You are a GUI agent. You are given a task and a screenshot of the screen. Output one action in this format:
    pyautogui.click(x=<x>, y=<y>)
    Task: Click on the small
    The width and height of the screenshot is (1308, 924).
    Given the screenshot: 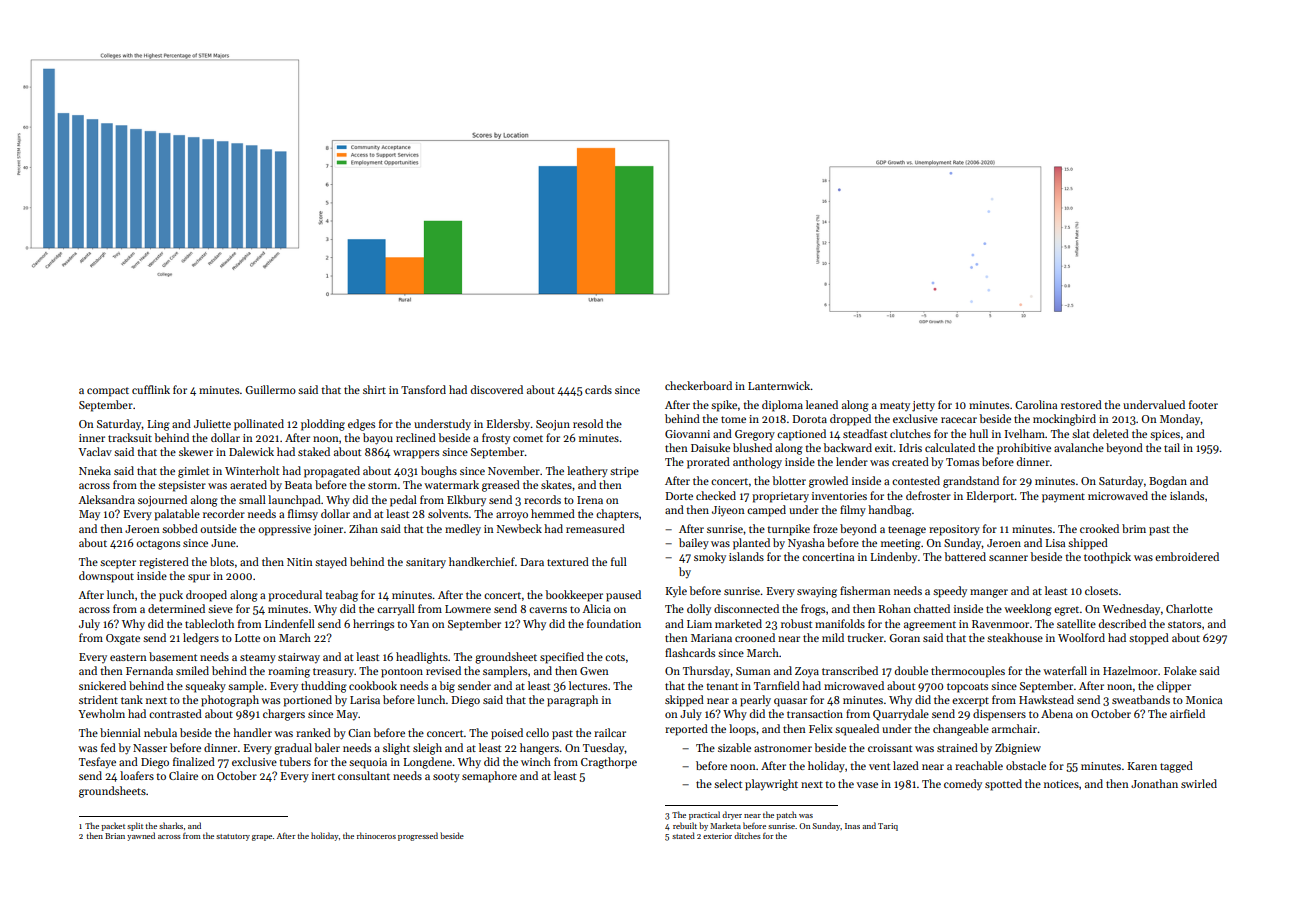 What is the action you would take?
    pyautogui.click(x=252, y=499)
